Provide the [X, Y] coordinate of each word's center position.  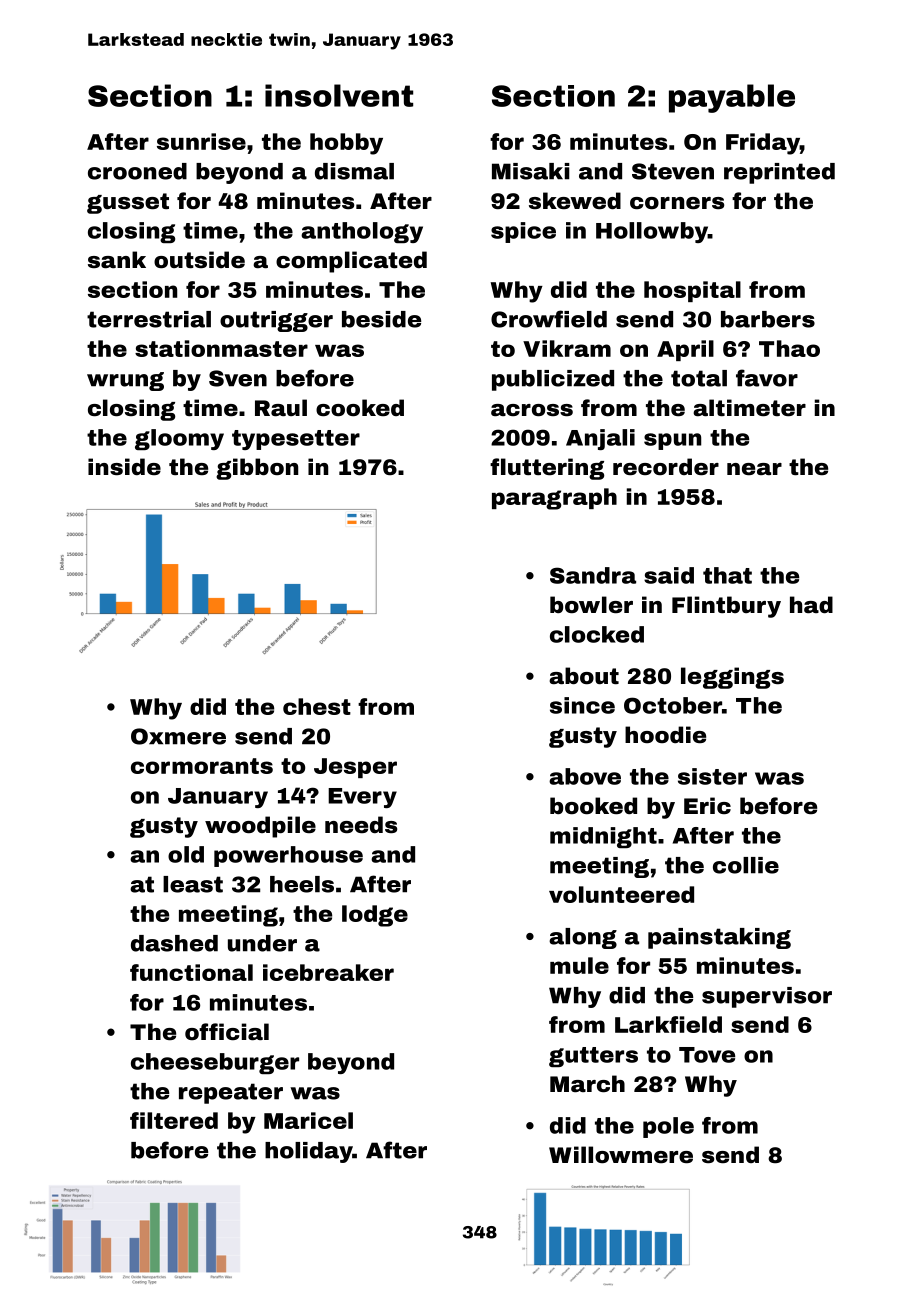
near [754, 469]
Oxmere [178, 736]
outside [199, 260]
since [582, 705]
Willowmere [621, 1155]
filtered [174, 1120]
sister [712, 776]
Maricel [308, 1120]
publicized [553, 380]
